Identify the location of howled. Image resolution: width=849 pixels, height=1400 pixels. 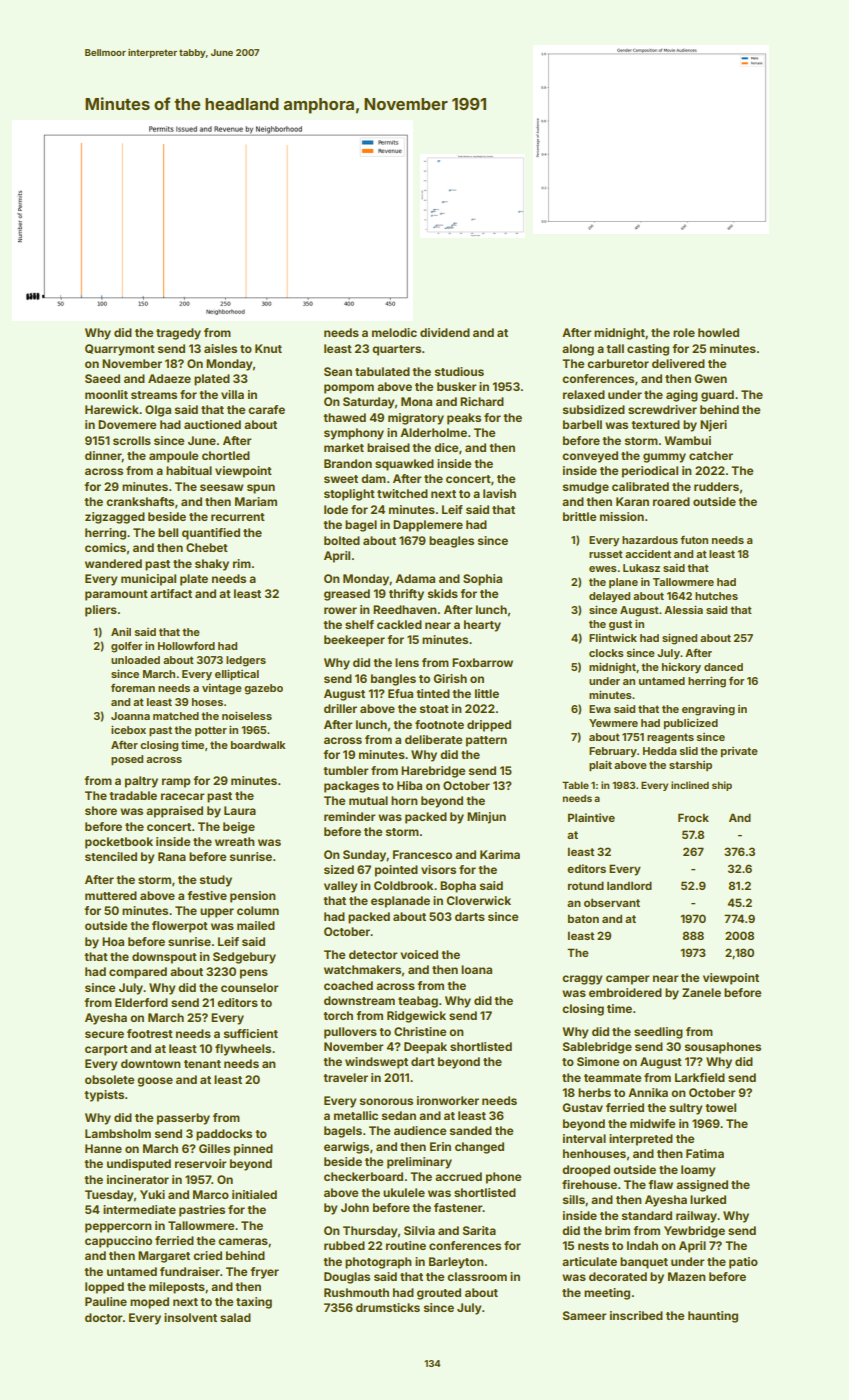
(718, 332).
